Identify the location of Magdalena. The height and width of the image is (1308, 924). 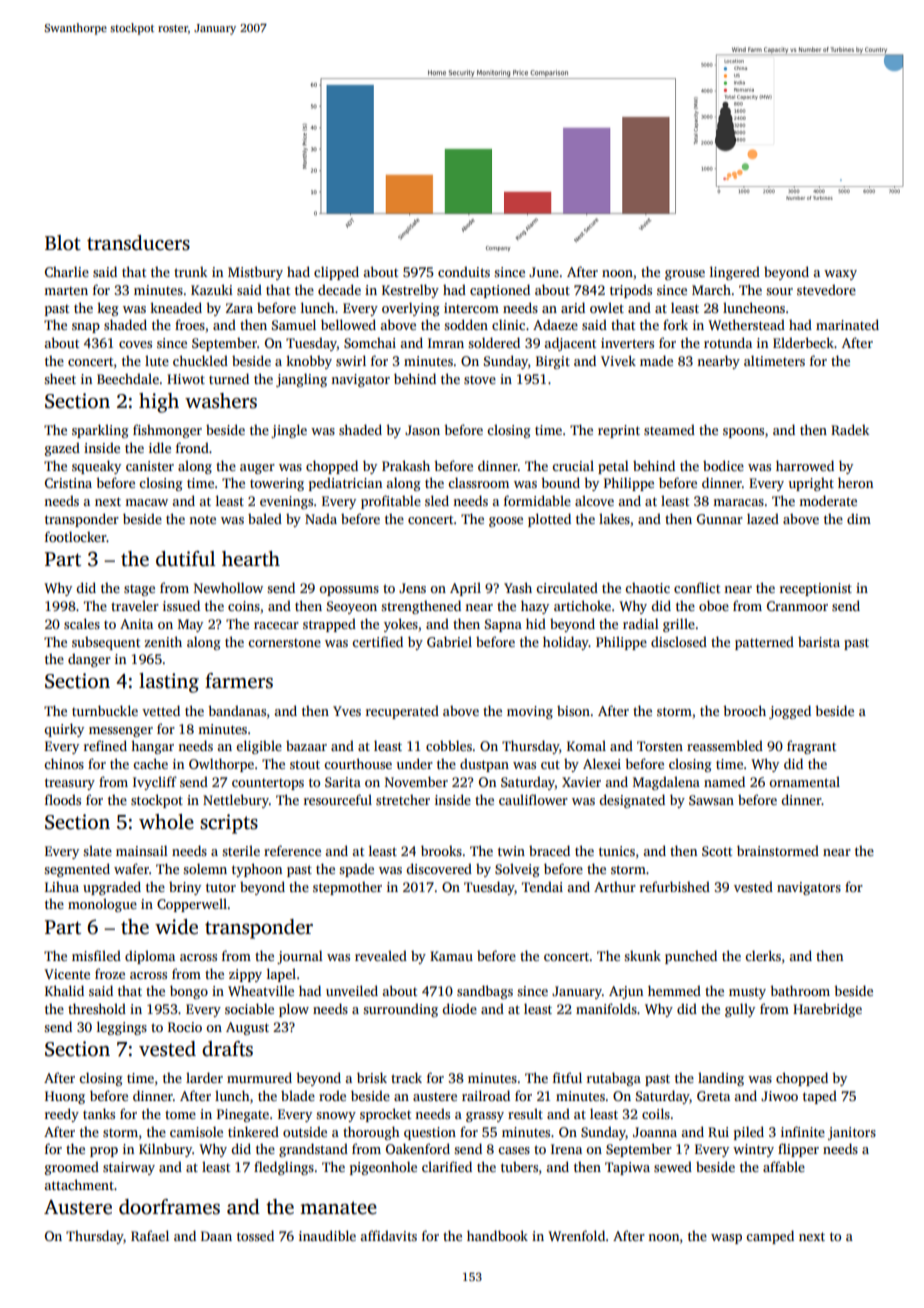
(666, 783).
